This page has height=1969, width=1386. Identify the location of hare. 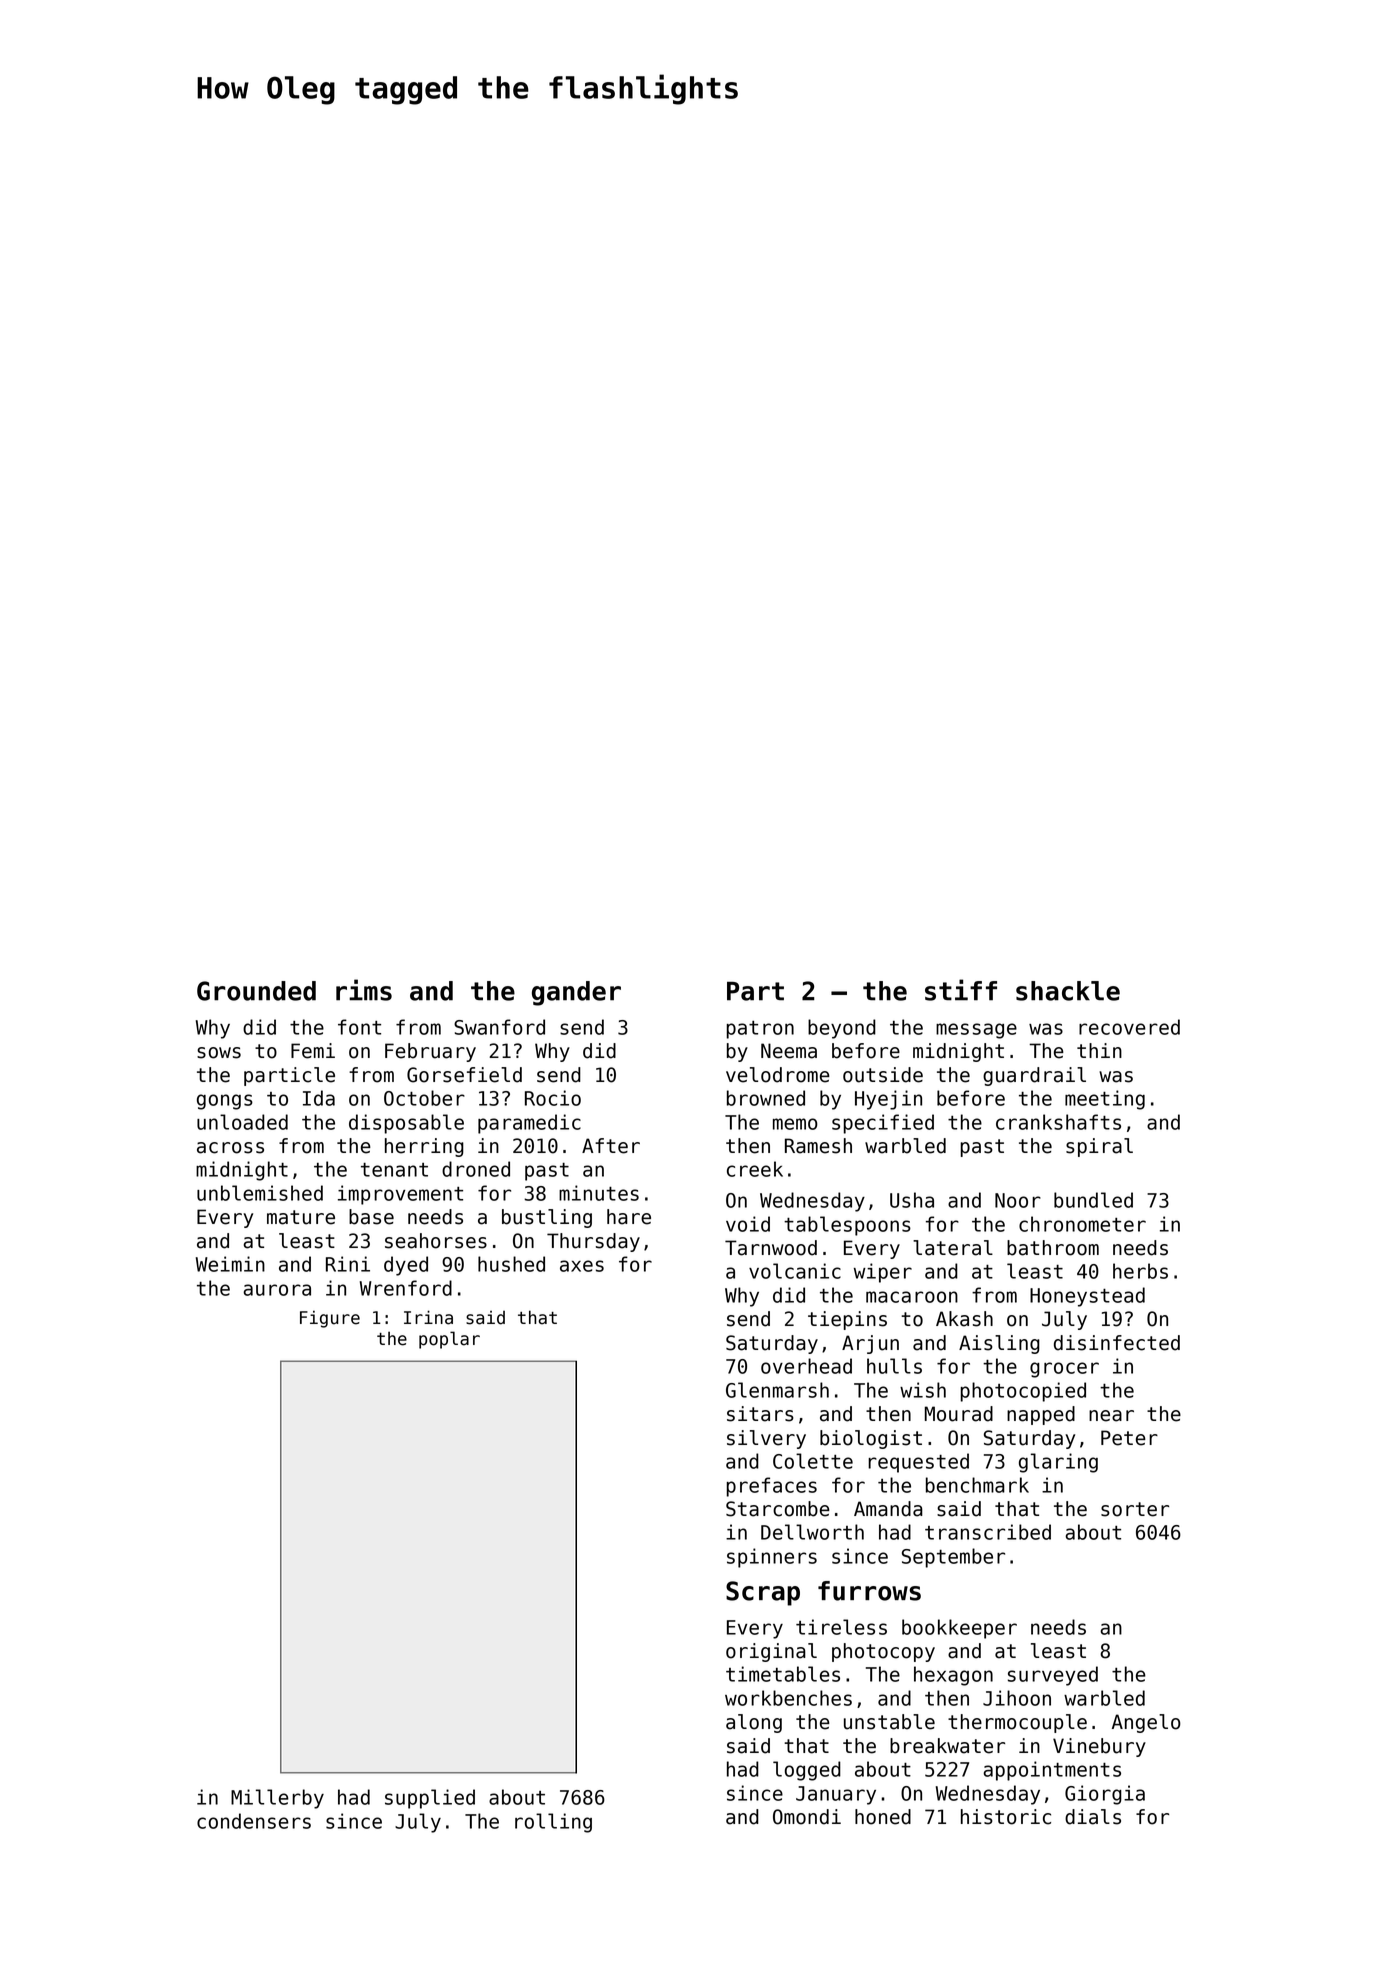
(629, 1217).
